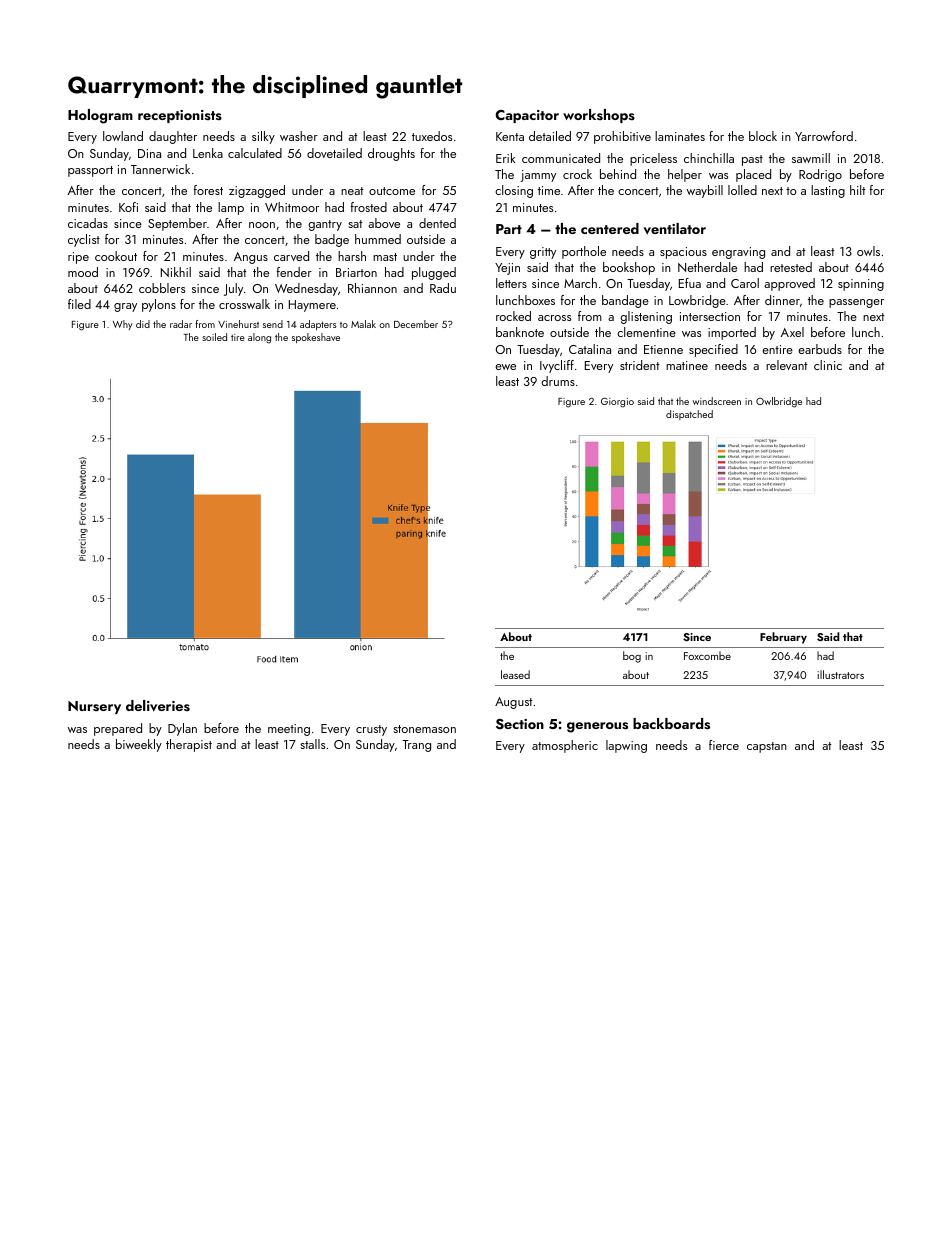 This screenshot has height=1233, width=952. I want to click on therapist, so click(189, 745).
